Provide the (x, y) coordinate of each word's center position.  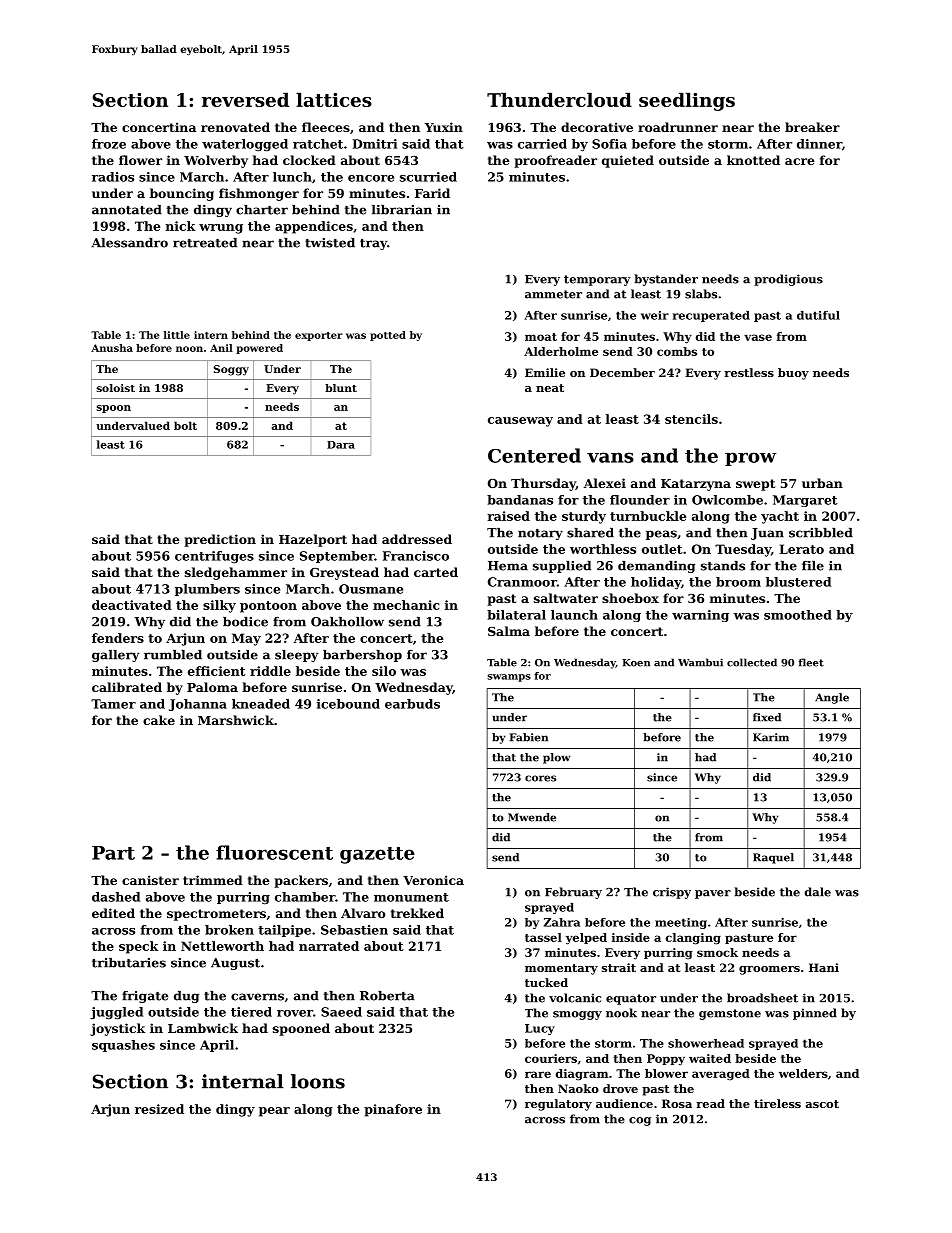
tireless (777, 1103)
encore (371, 178)
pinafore (393, 1110)
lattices (334, 99)
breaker (812, 127)
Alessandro (129, 243)
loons (318, 1081)
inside (631, 937)
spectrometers (216, 915)
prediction (220, 540)
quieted (628, 161)
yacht (780, 517)
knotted (753, 160)
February (573, 893)
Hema (508, 566)
